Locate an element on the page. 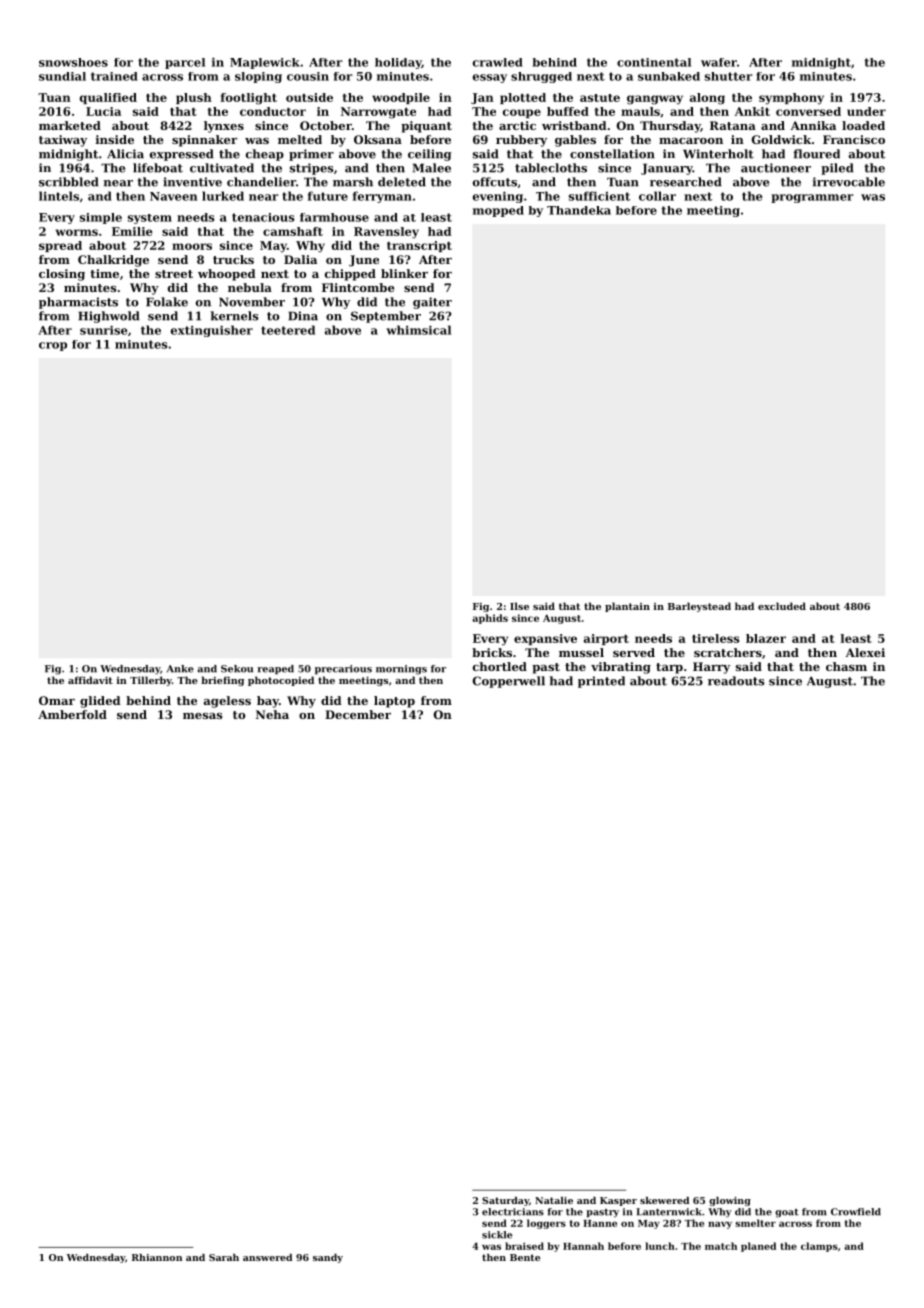  Sarah is located at coordinates (224, 1257).
